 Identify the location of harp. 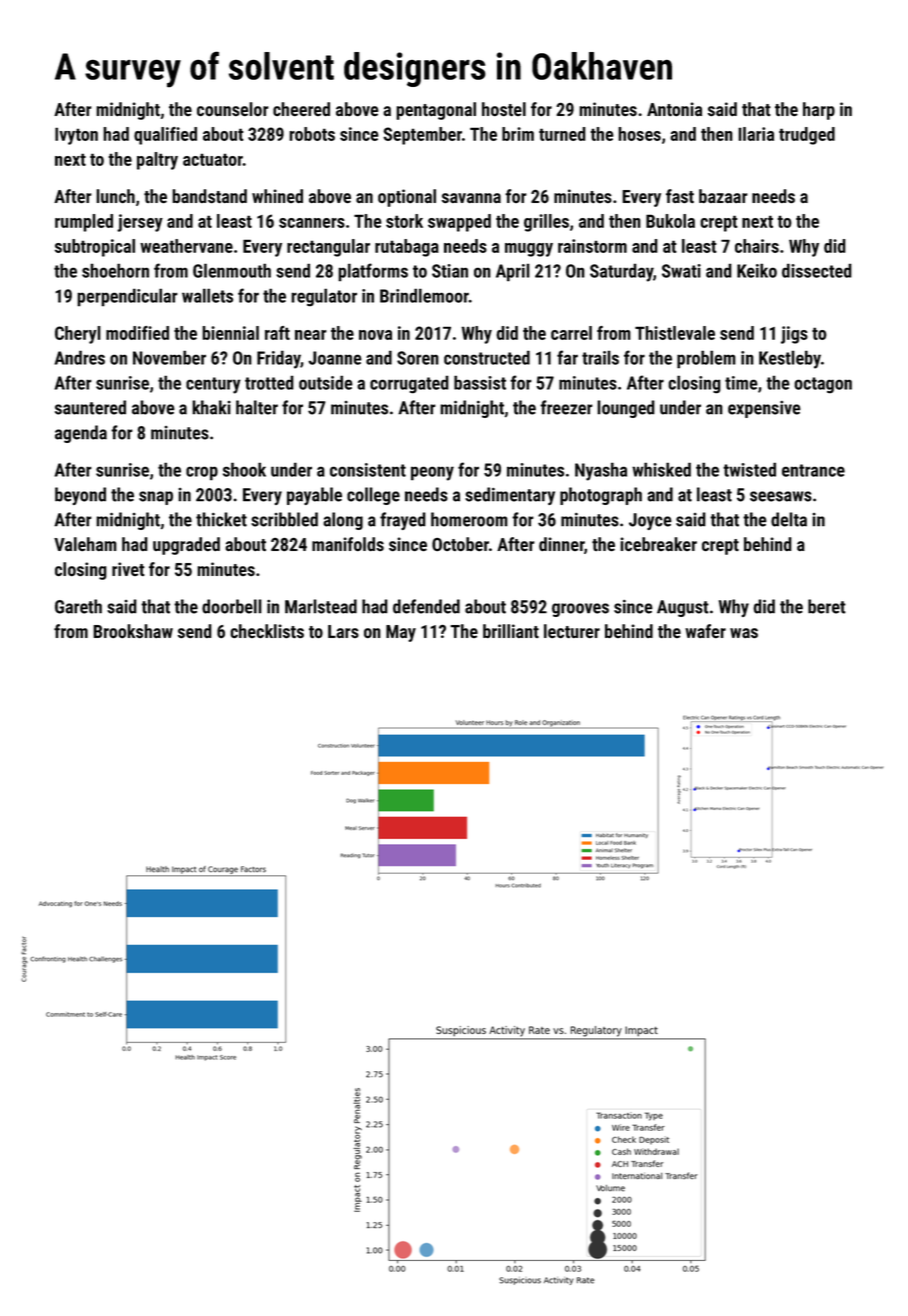
(819, 111).
